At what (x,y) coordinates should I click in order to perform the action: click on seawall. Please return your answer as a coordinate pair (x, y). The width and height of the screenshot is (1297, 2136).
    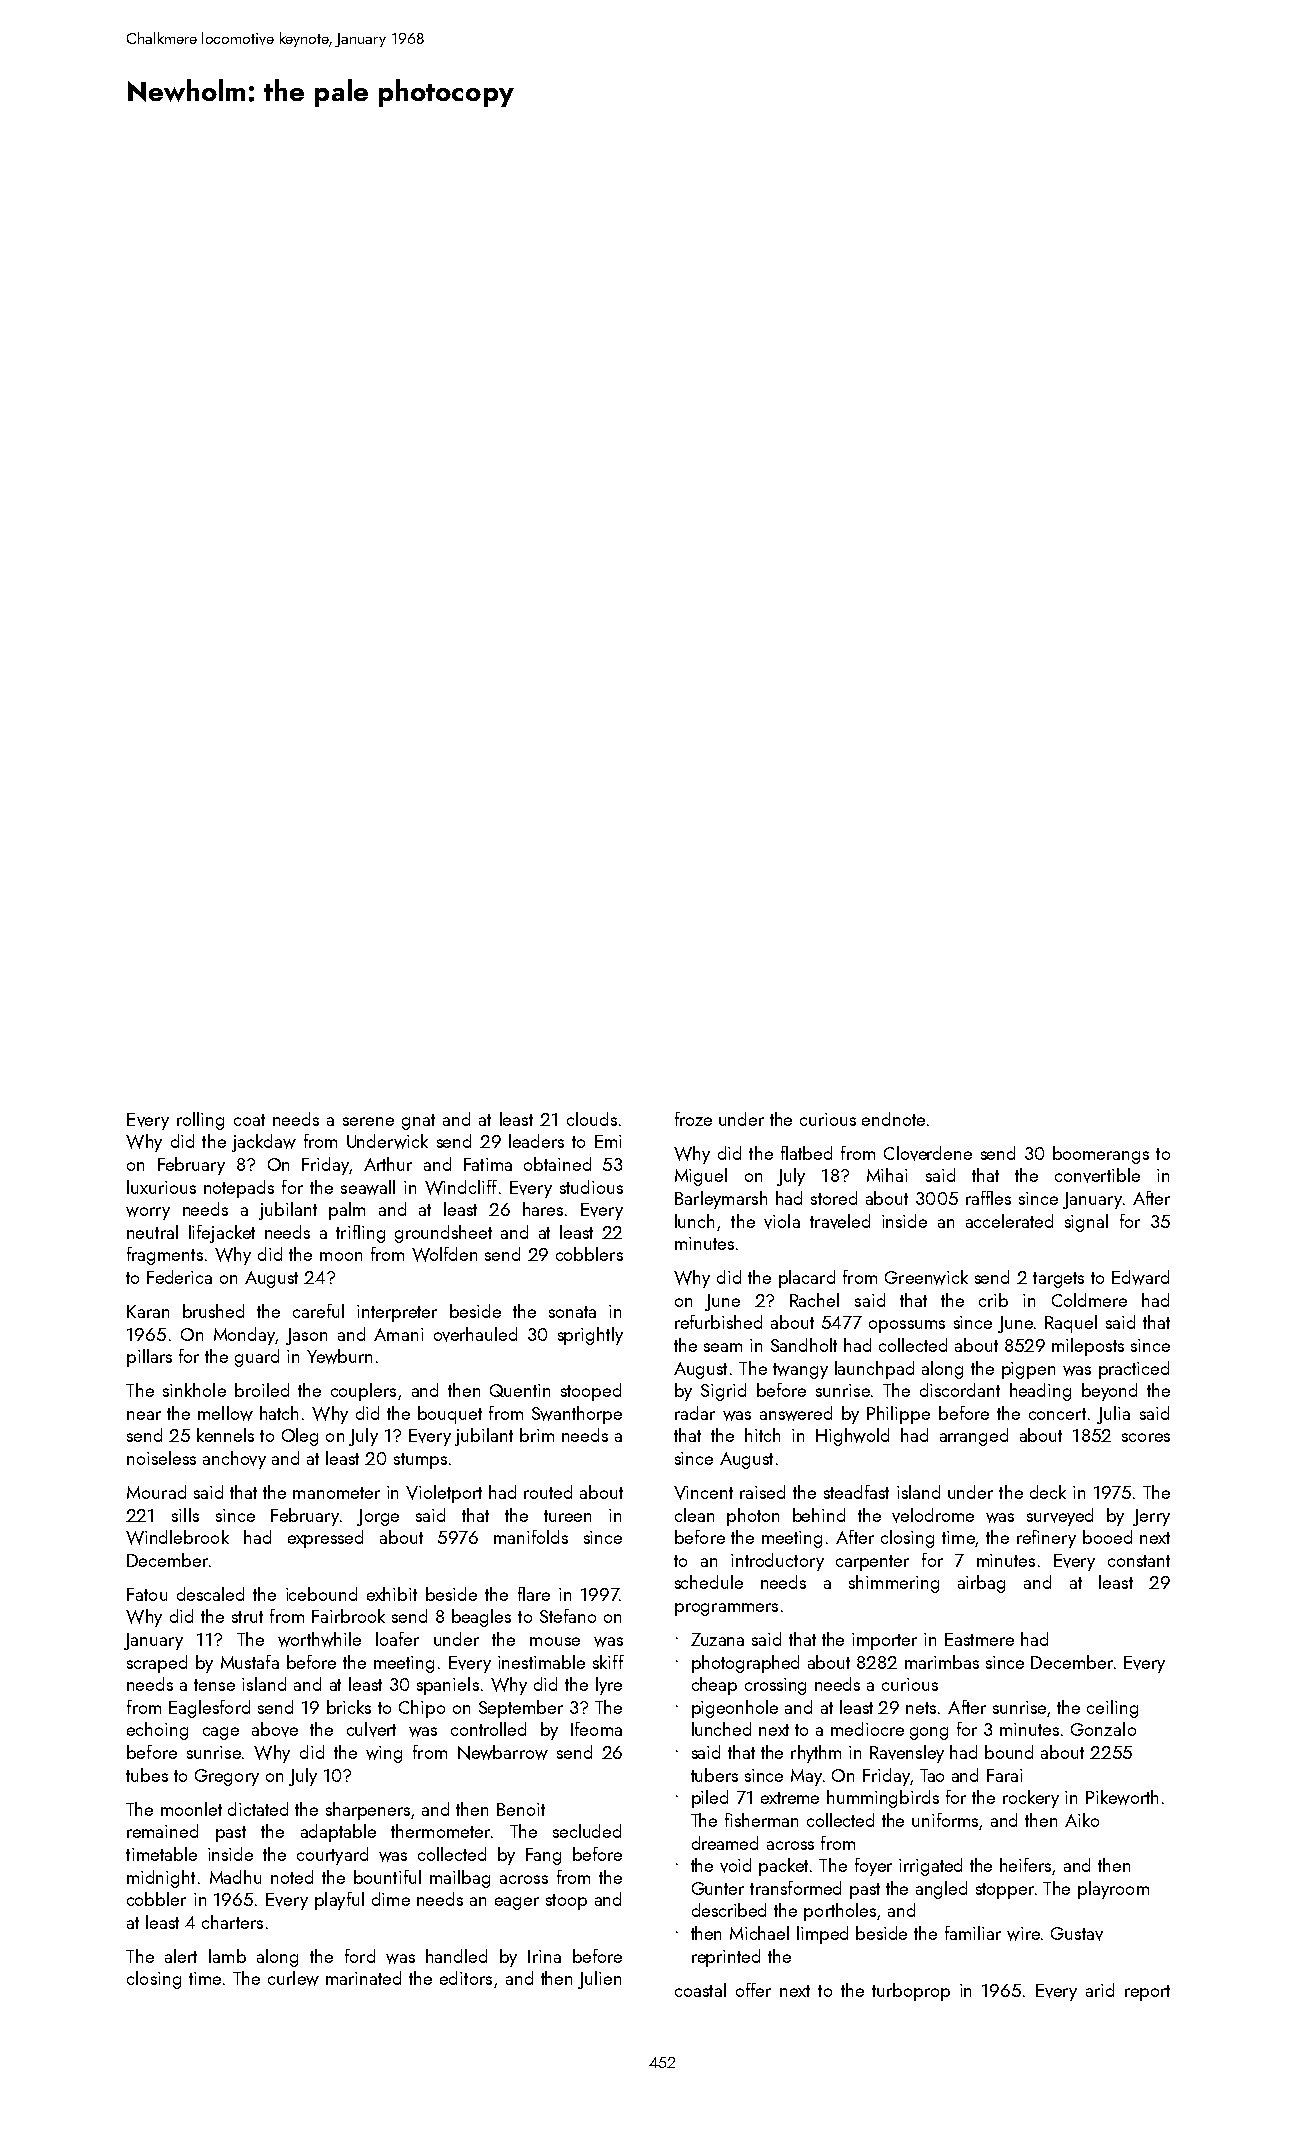
    Looking at the image, I should click on (368, 1187).
